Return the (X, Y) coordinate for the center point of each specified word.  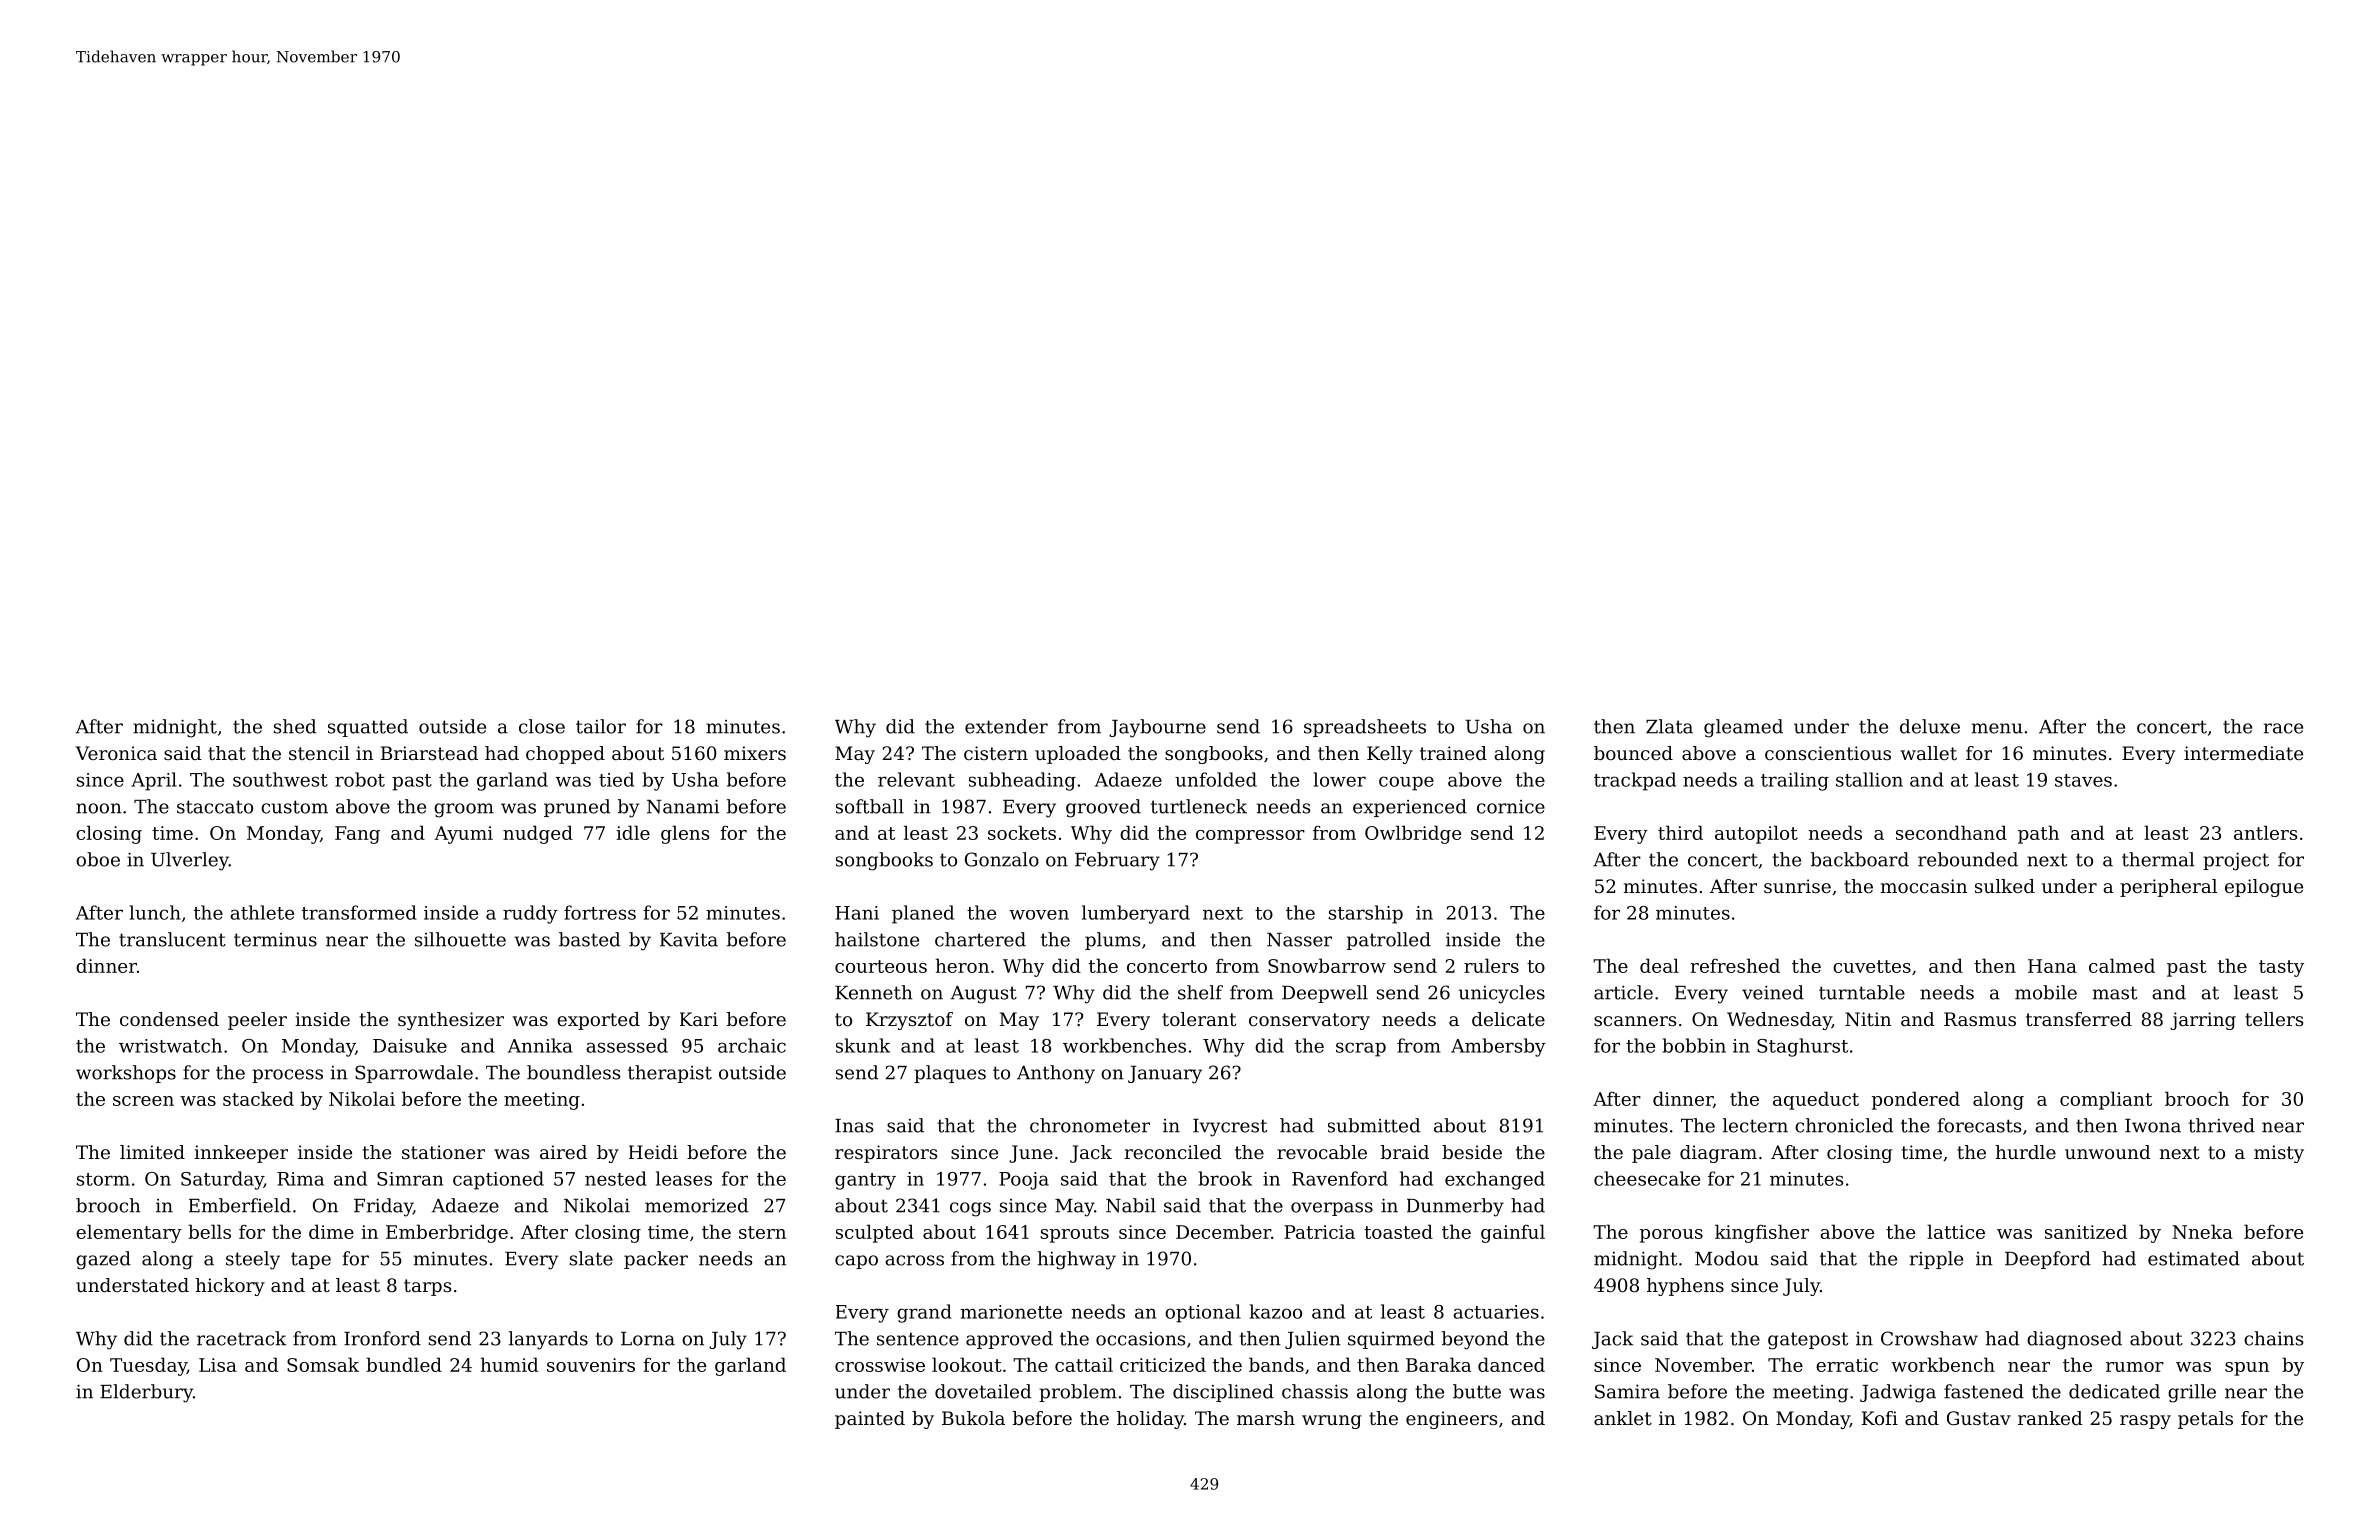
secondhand (1951, 832)
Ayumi (463, 835)
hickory (230, 1287)
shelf (1200, 992)
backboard (1860, 859)
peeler (257, 1021)
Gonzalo (1002, 859)
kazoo (1276, 1311)
